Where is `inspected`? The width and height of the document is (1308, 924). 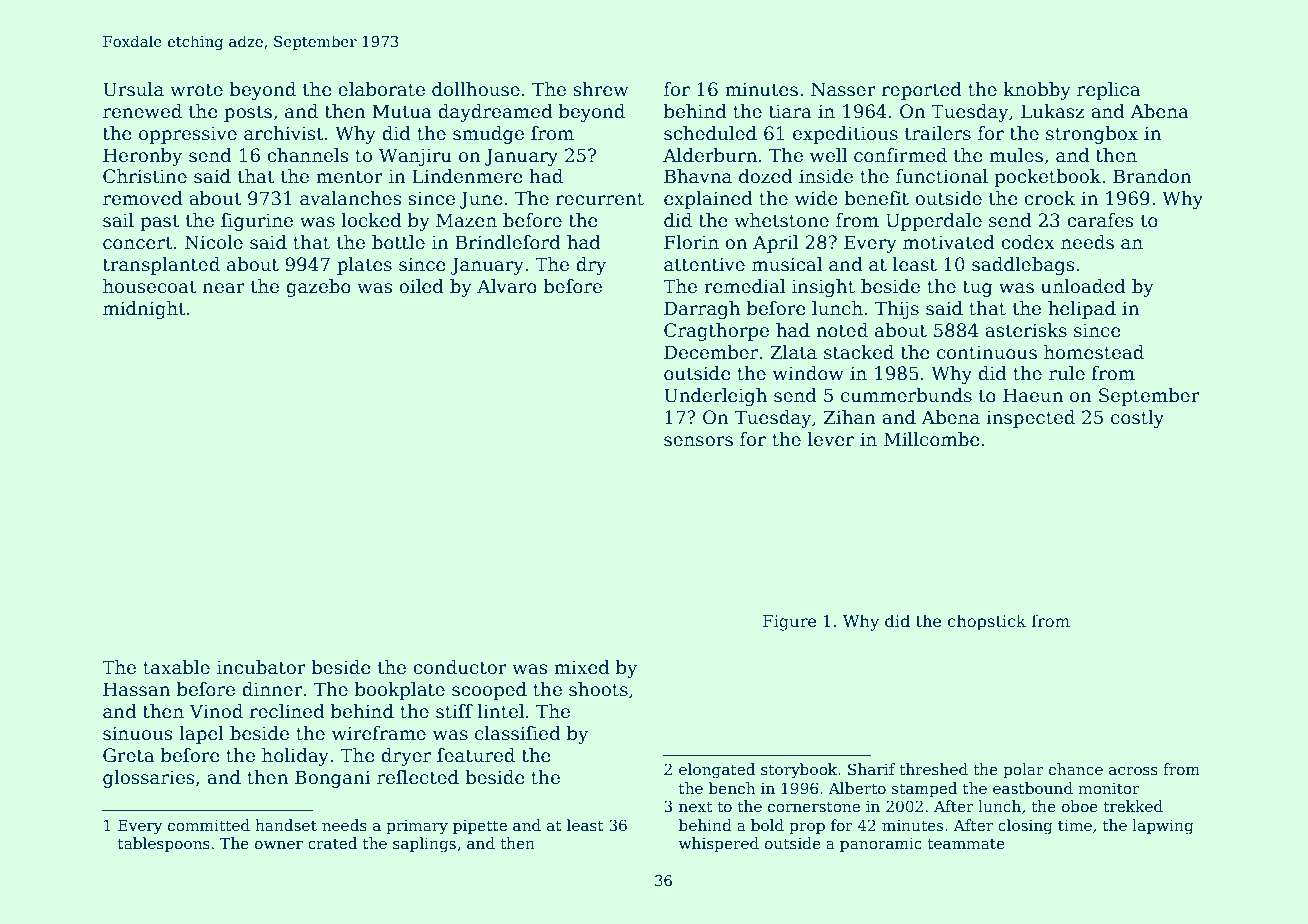 inspected is located at coordinates (1030, 419).
